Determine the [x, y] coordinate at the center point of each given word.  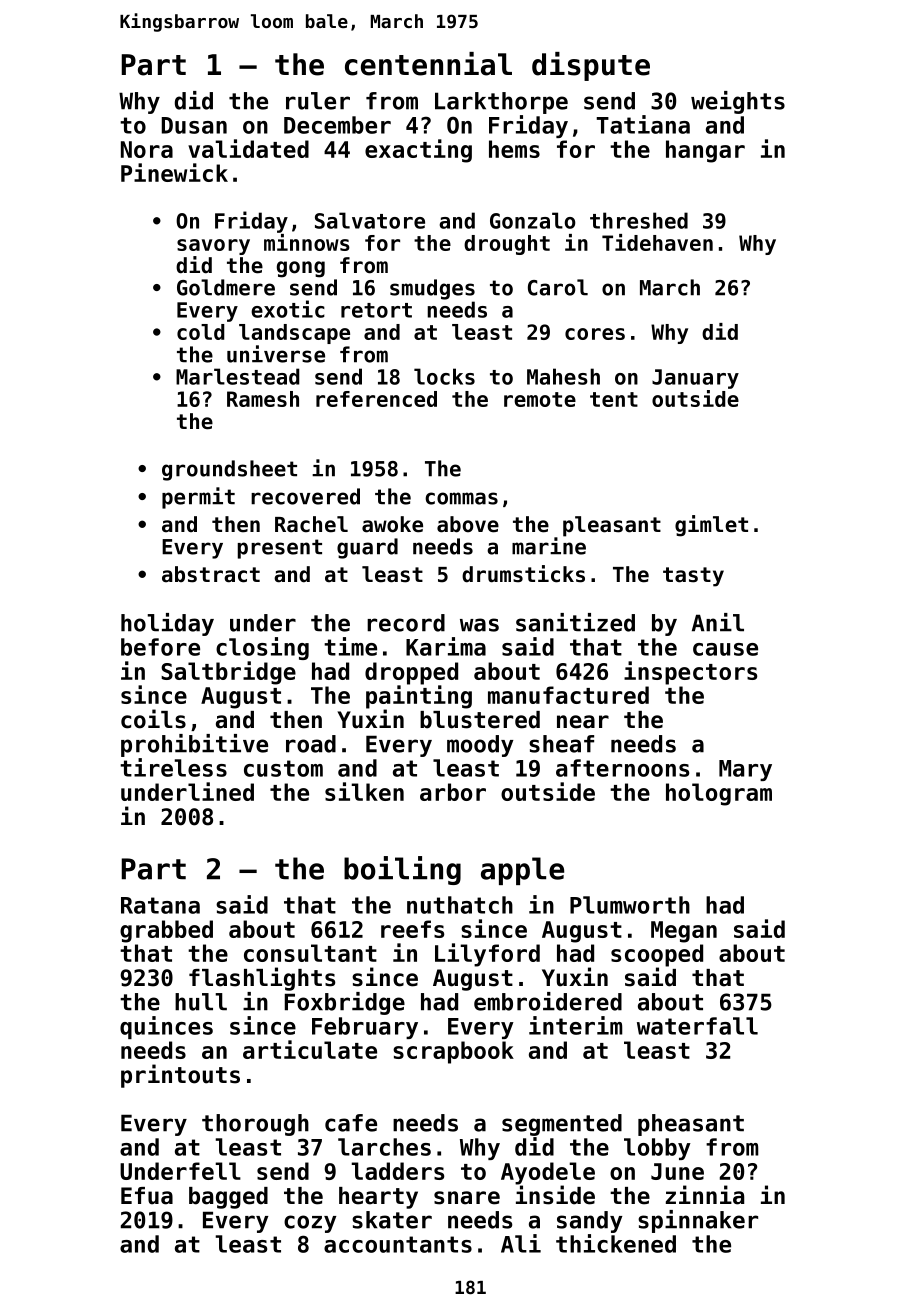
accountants [398, 1244]
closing [262, 648]
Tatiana [643, 124]
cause [725, 649]
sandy [590, 1222]
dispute [591, 66]
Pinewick [174, 172]
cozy [310, 1224]
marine [549, 546]
